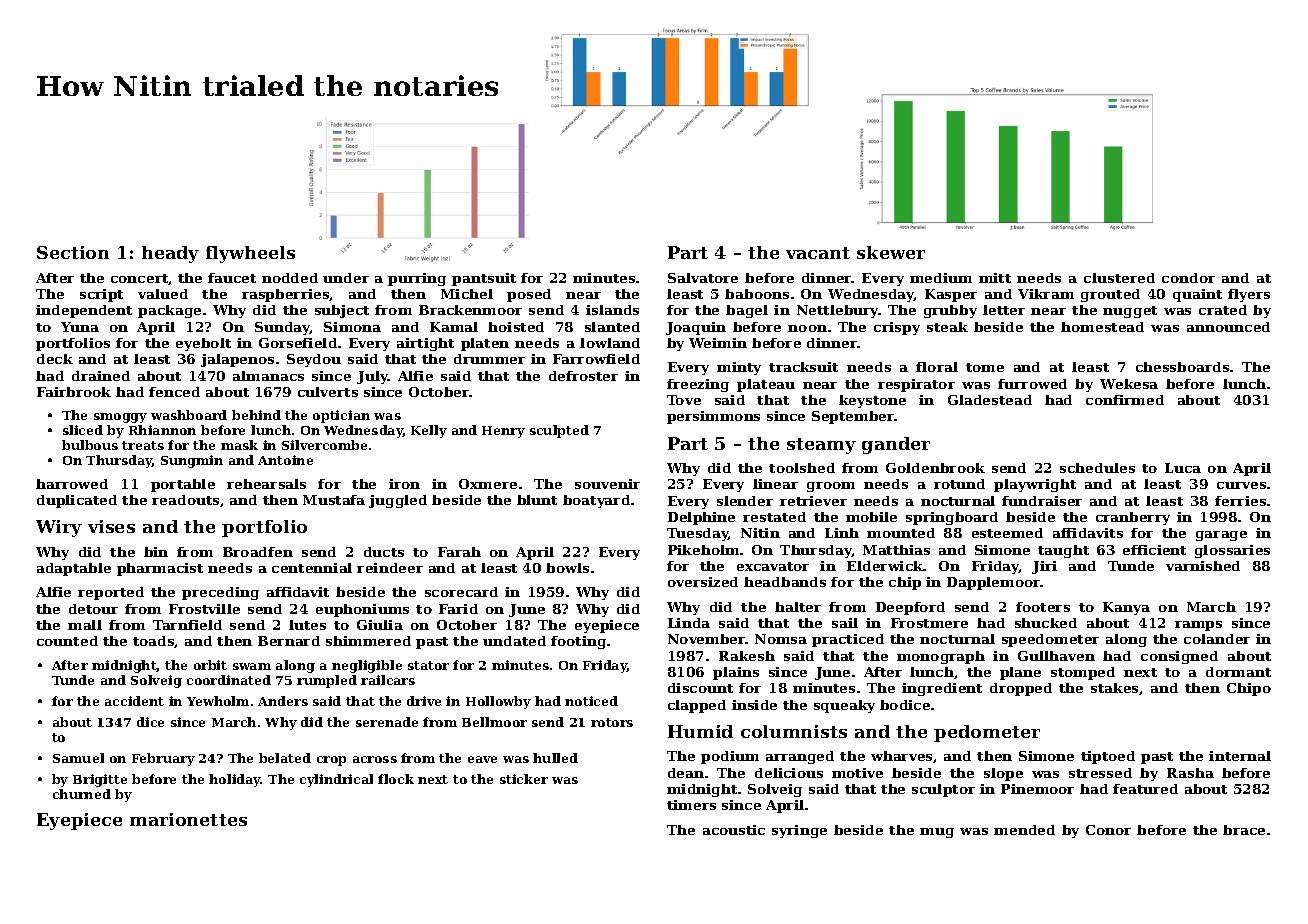 Image resolution: width=1308 pixels, height=924 pixels. Describe the element at coordinates (995, 278) in the document. I see `mitt` at that location.
